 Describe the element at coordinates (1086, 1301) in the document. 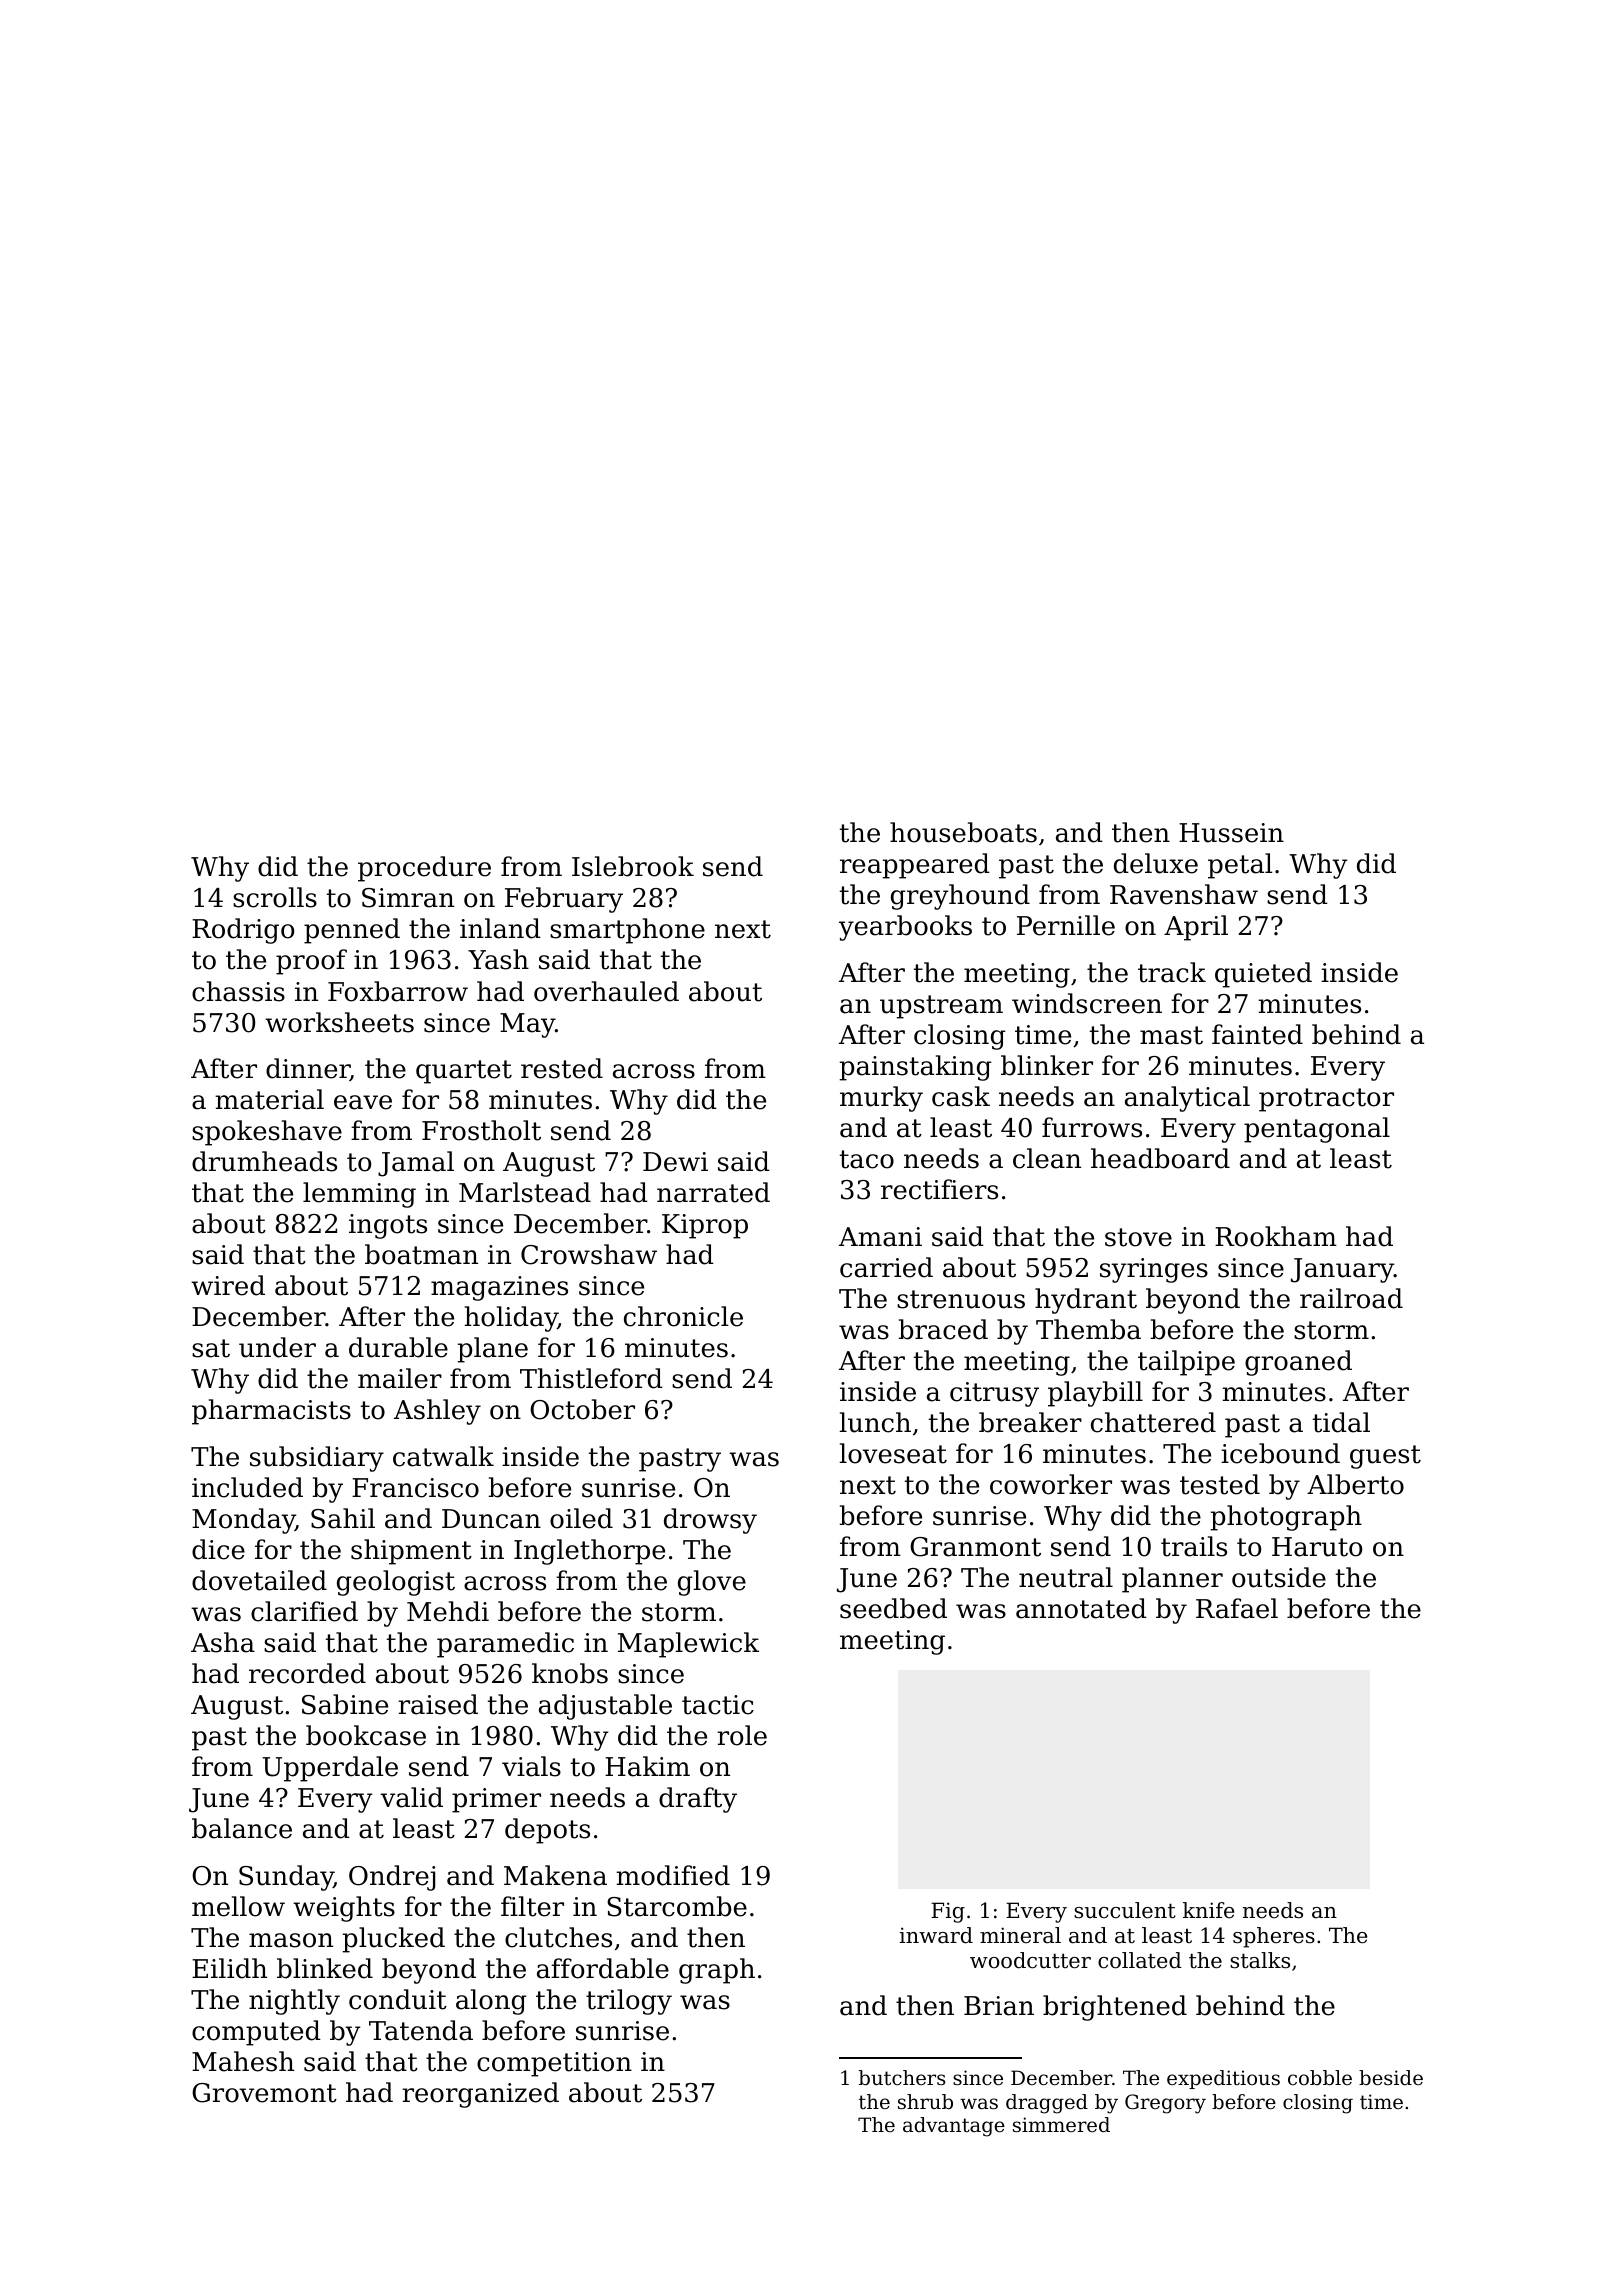

I see `hydrant` at that location.
